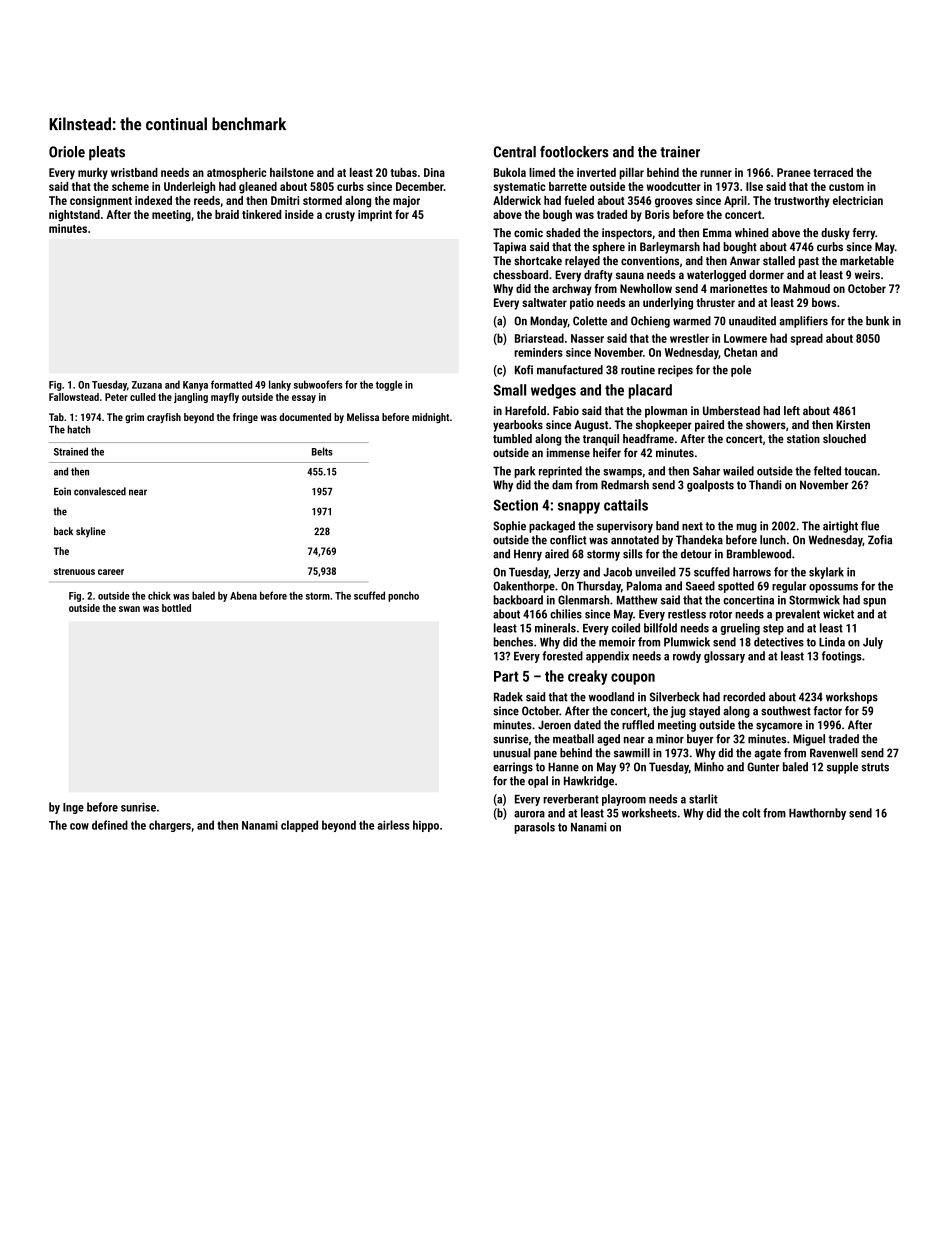 This document has width=952, height=1233. Describe the element at coordinates (745, 338) in the document. I see `Lowmere` at that location.
